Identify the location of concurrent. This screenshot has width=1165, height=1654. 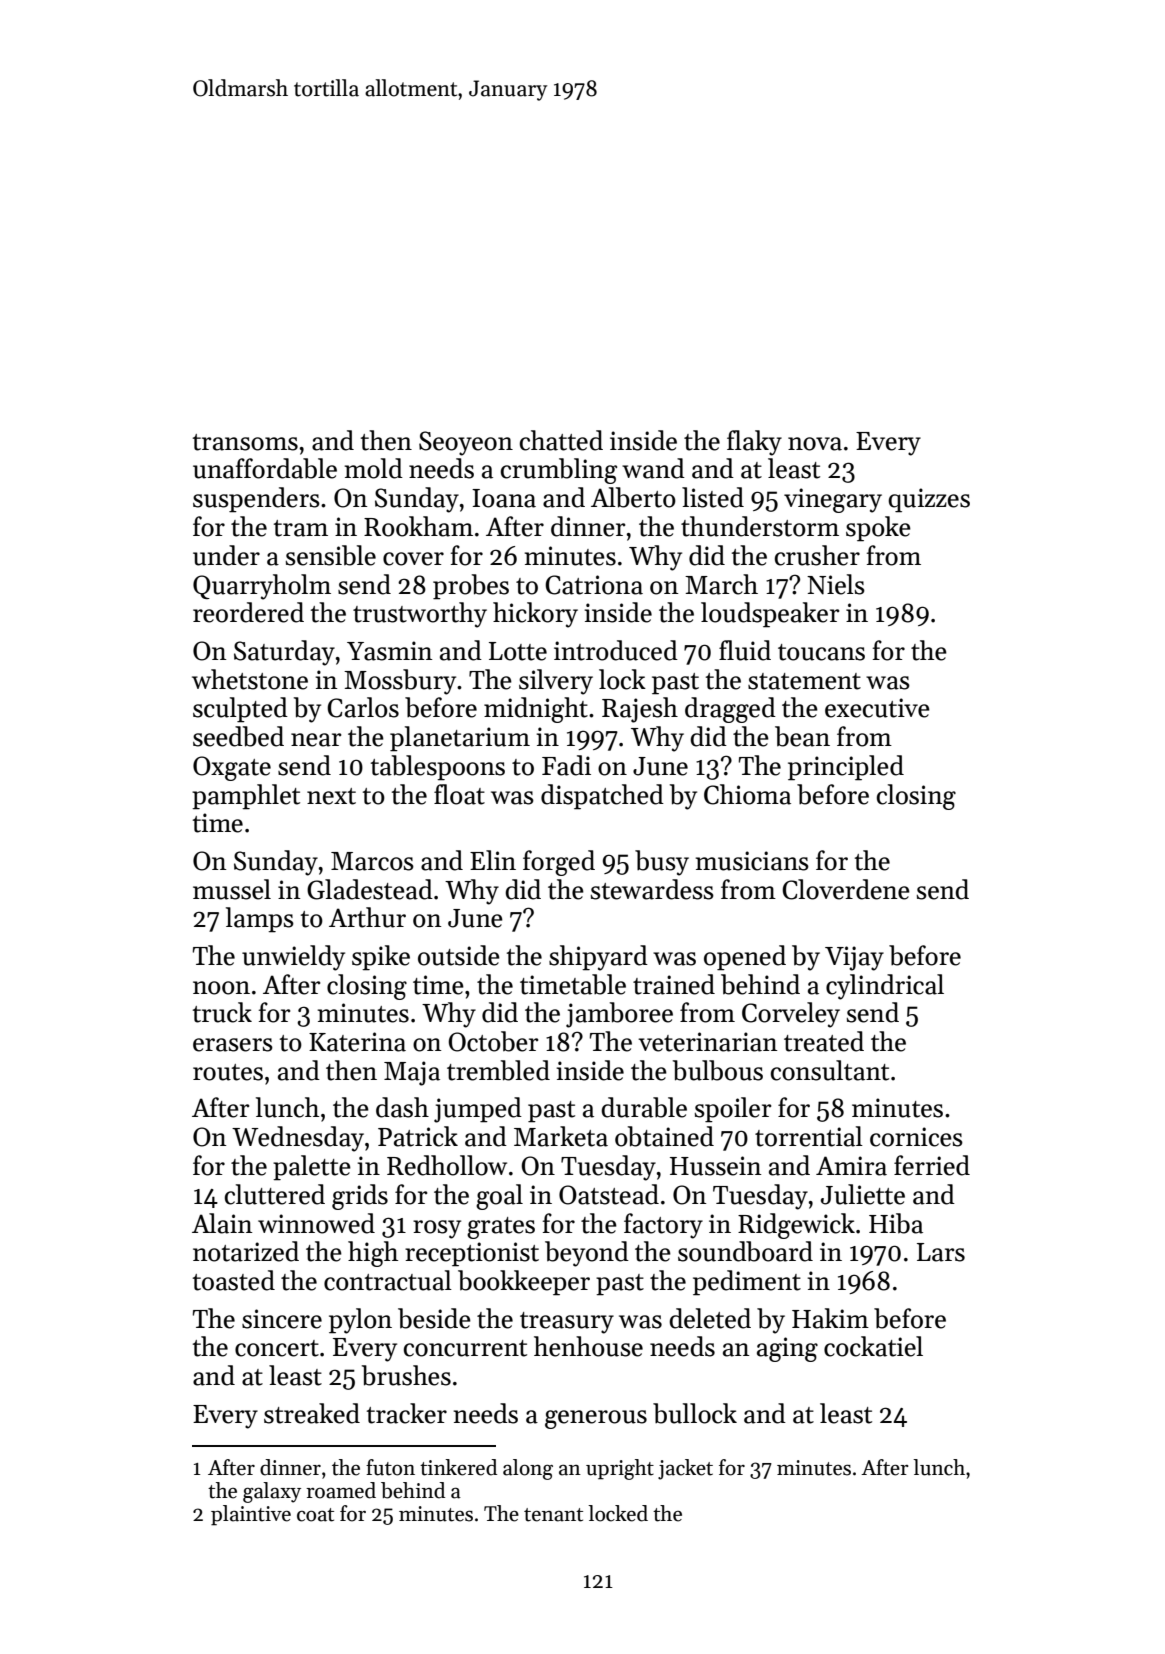
(465, 1348).
